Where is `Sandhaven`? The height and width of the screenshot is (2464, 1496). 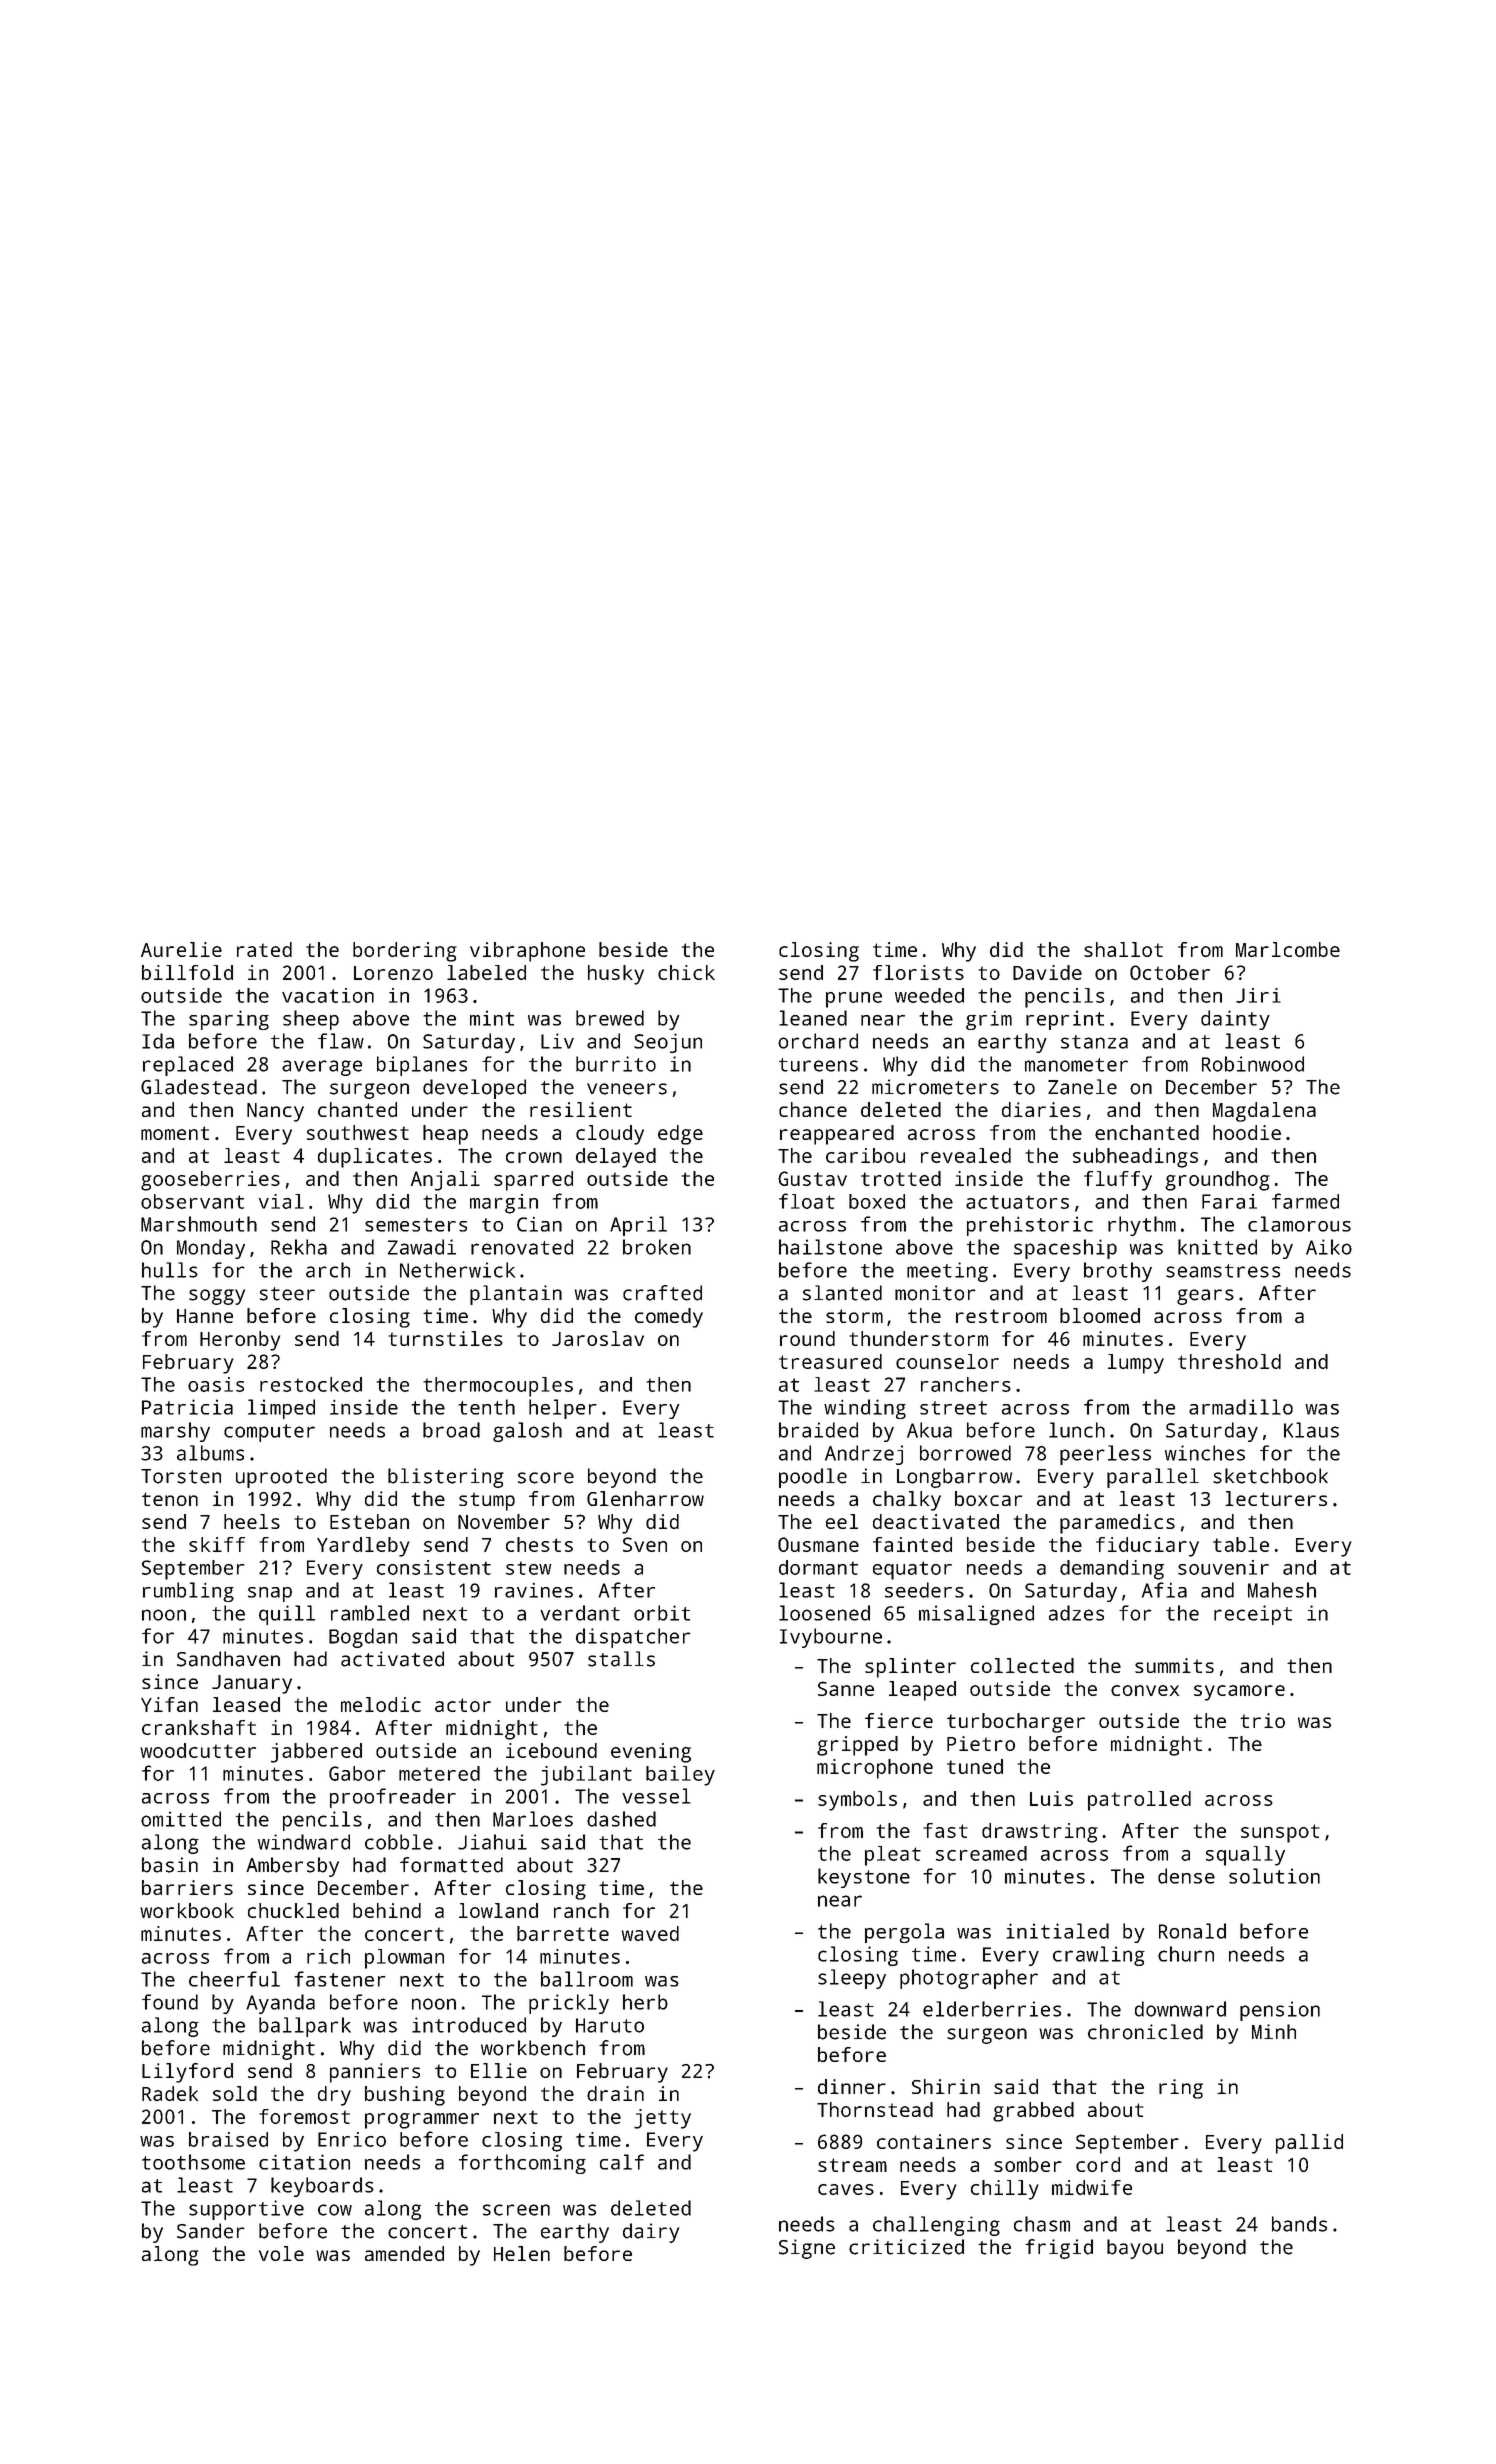 Sandhaven is located at coordinates (228, 1659).
